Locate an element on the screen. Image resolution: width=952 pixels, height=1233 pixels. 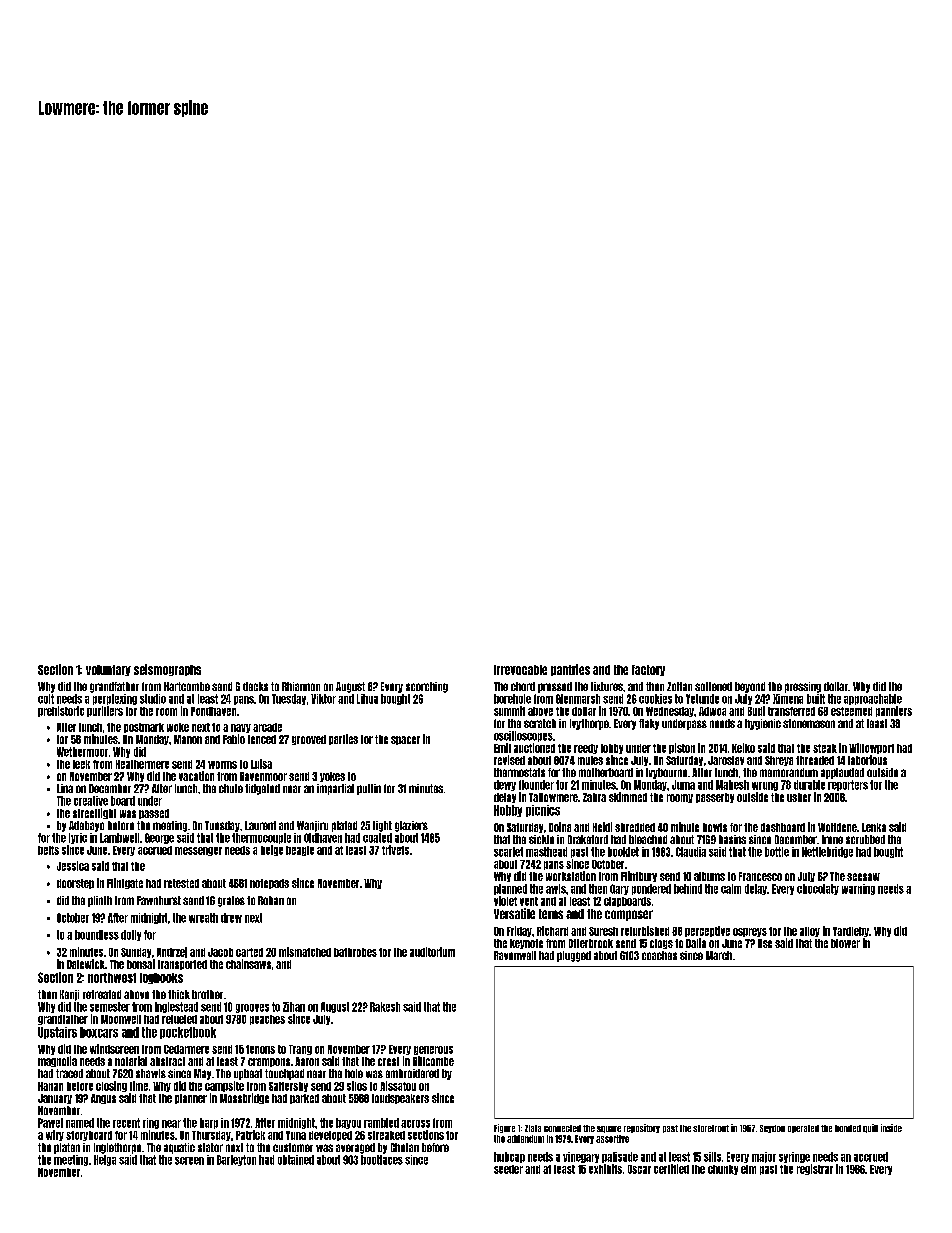
Jaroslav is located at coordinates (726, 760).
